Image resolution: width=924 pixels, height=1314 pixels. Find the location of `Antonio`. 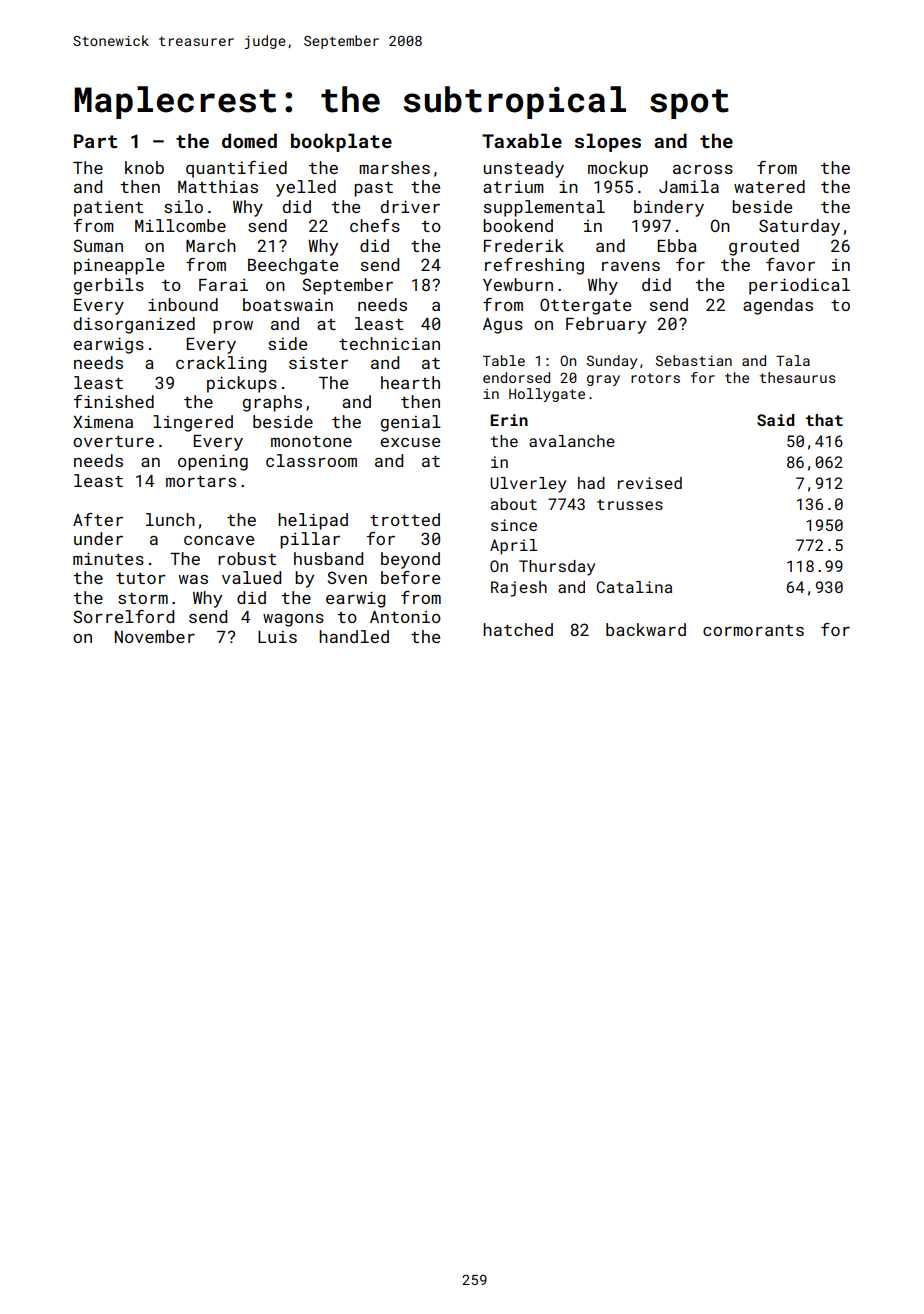

Antonio is located at coordinates (405, 616).
